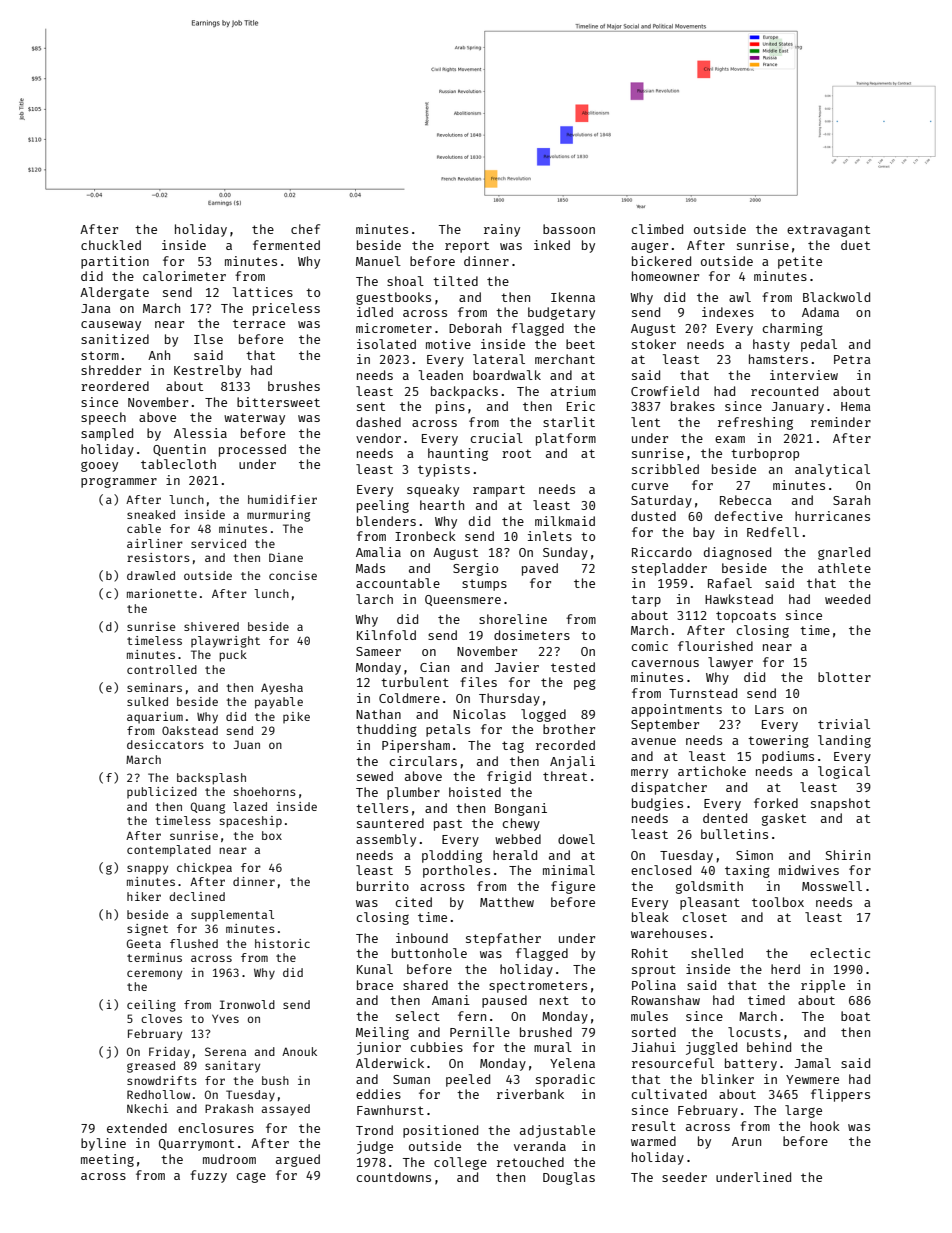 The image size is (952, 1233). Describe the element at coordinates (374, 599) in the document. I see `larch` at that location.
